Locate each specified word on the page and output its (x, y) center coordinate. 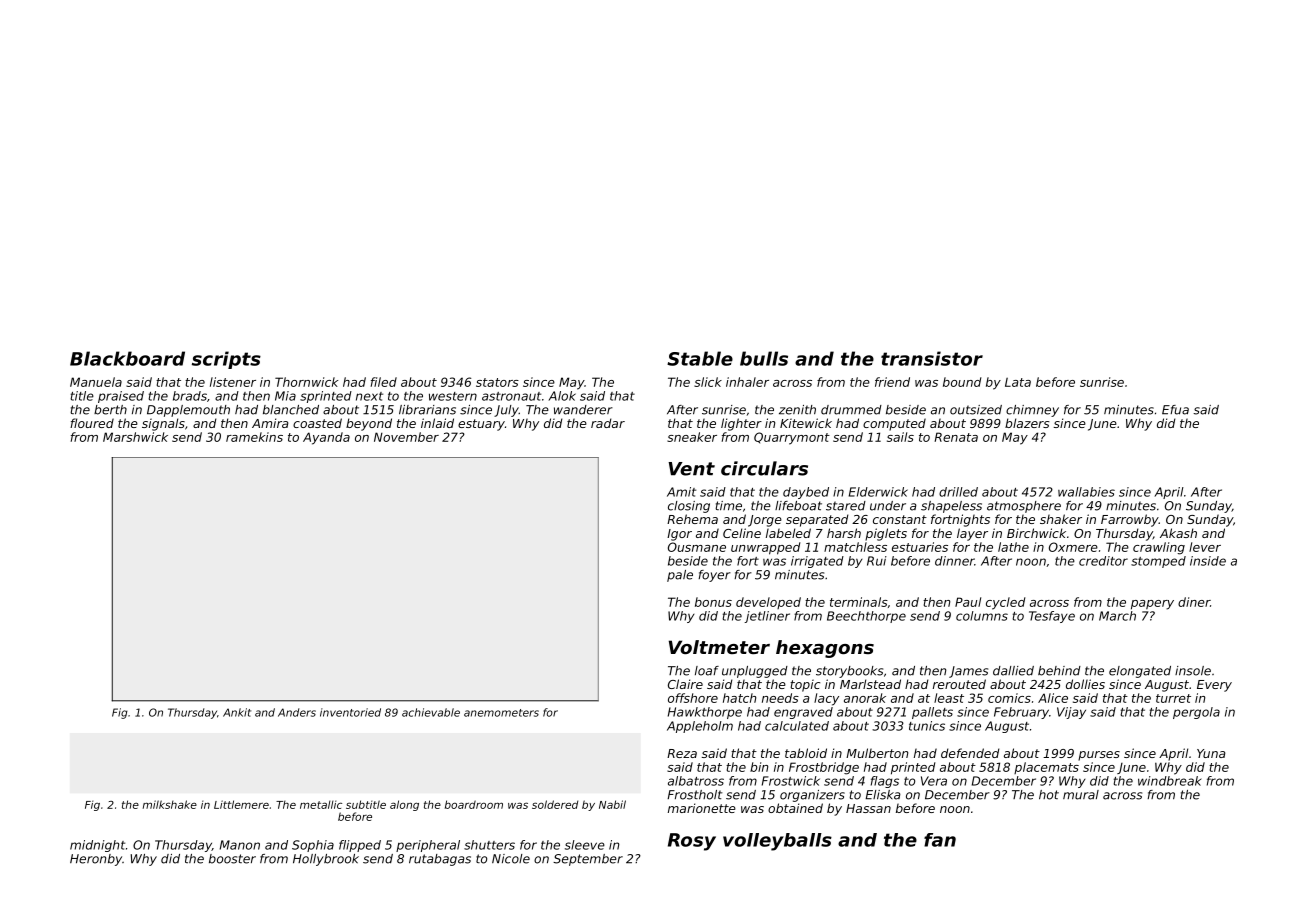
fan (940, 840)
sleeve (585, 845)
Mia (285, 396)
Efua (1175, 410)
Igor (679, 535)
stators (497, 382)
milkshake (170, 804)
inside (1208, 561)
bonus (713, 602)
